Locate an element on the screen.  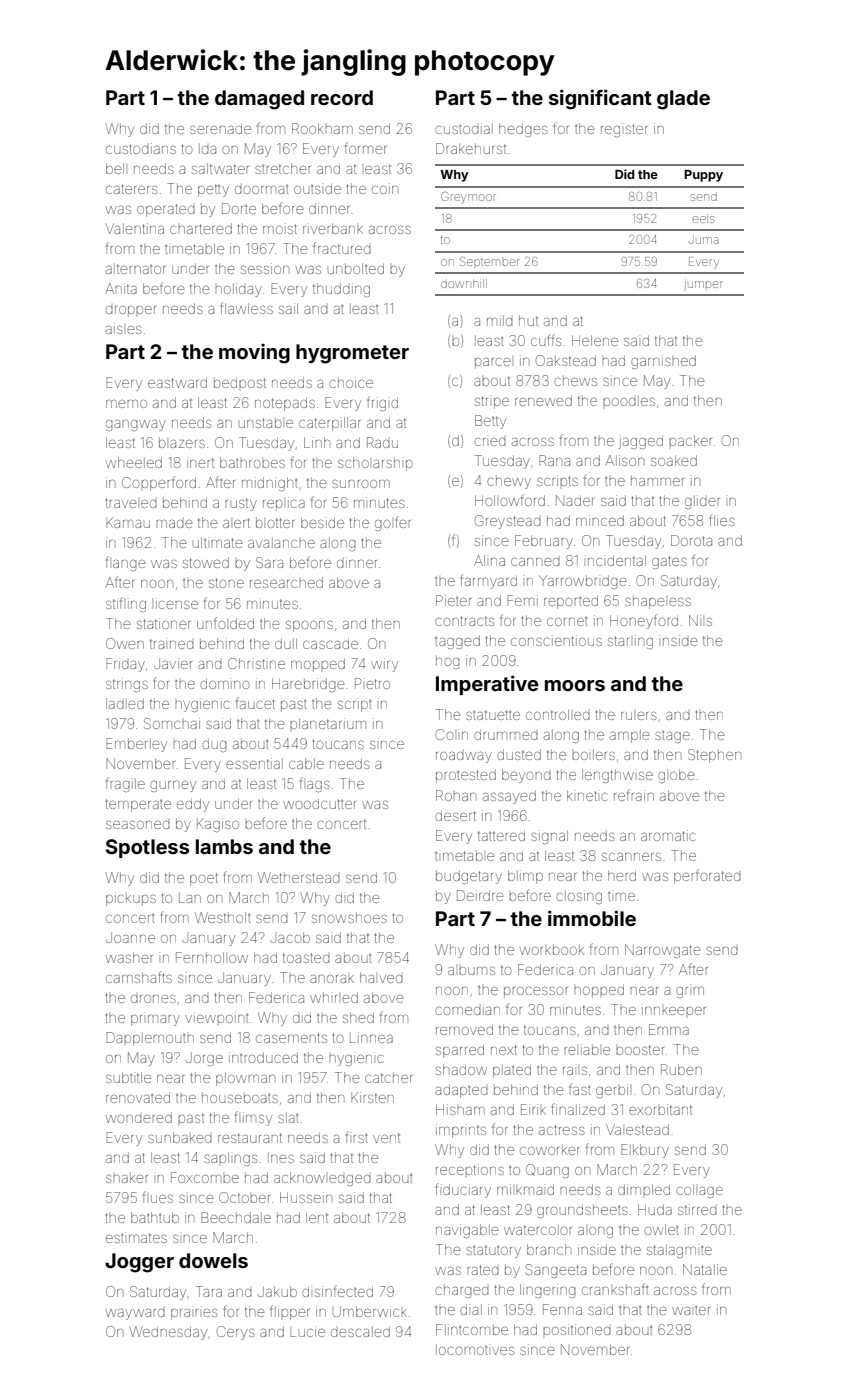
Greystead is located at coordinates (508, 522).
